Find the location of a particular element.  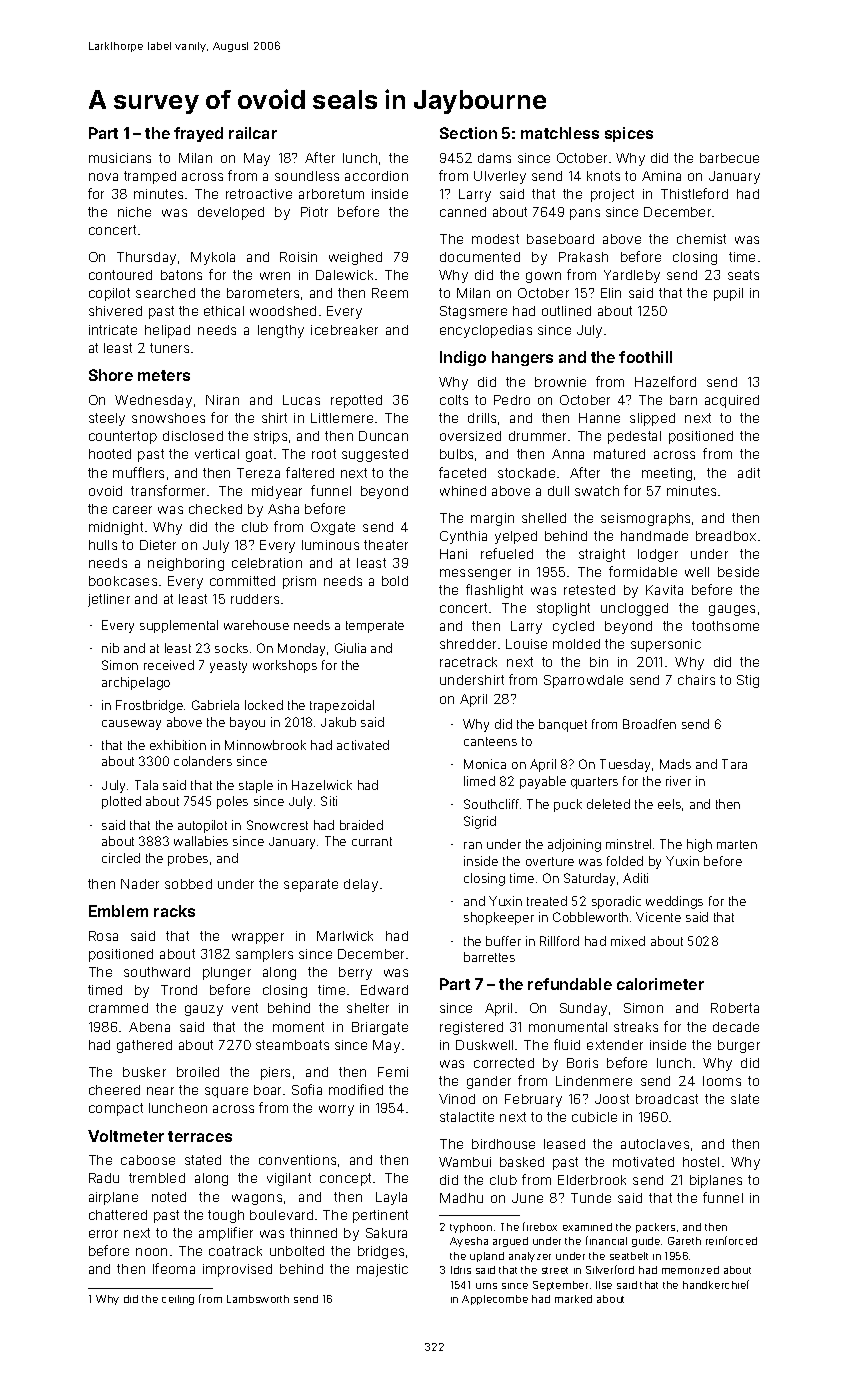

railcar is located at coordinates (253, 133).
